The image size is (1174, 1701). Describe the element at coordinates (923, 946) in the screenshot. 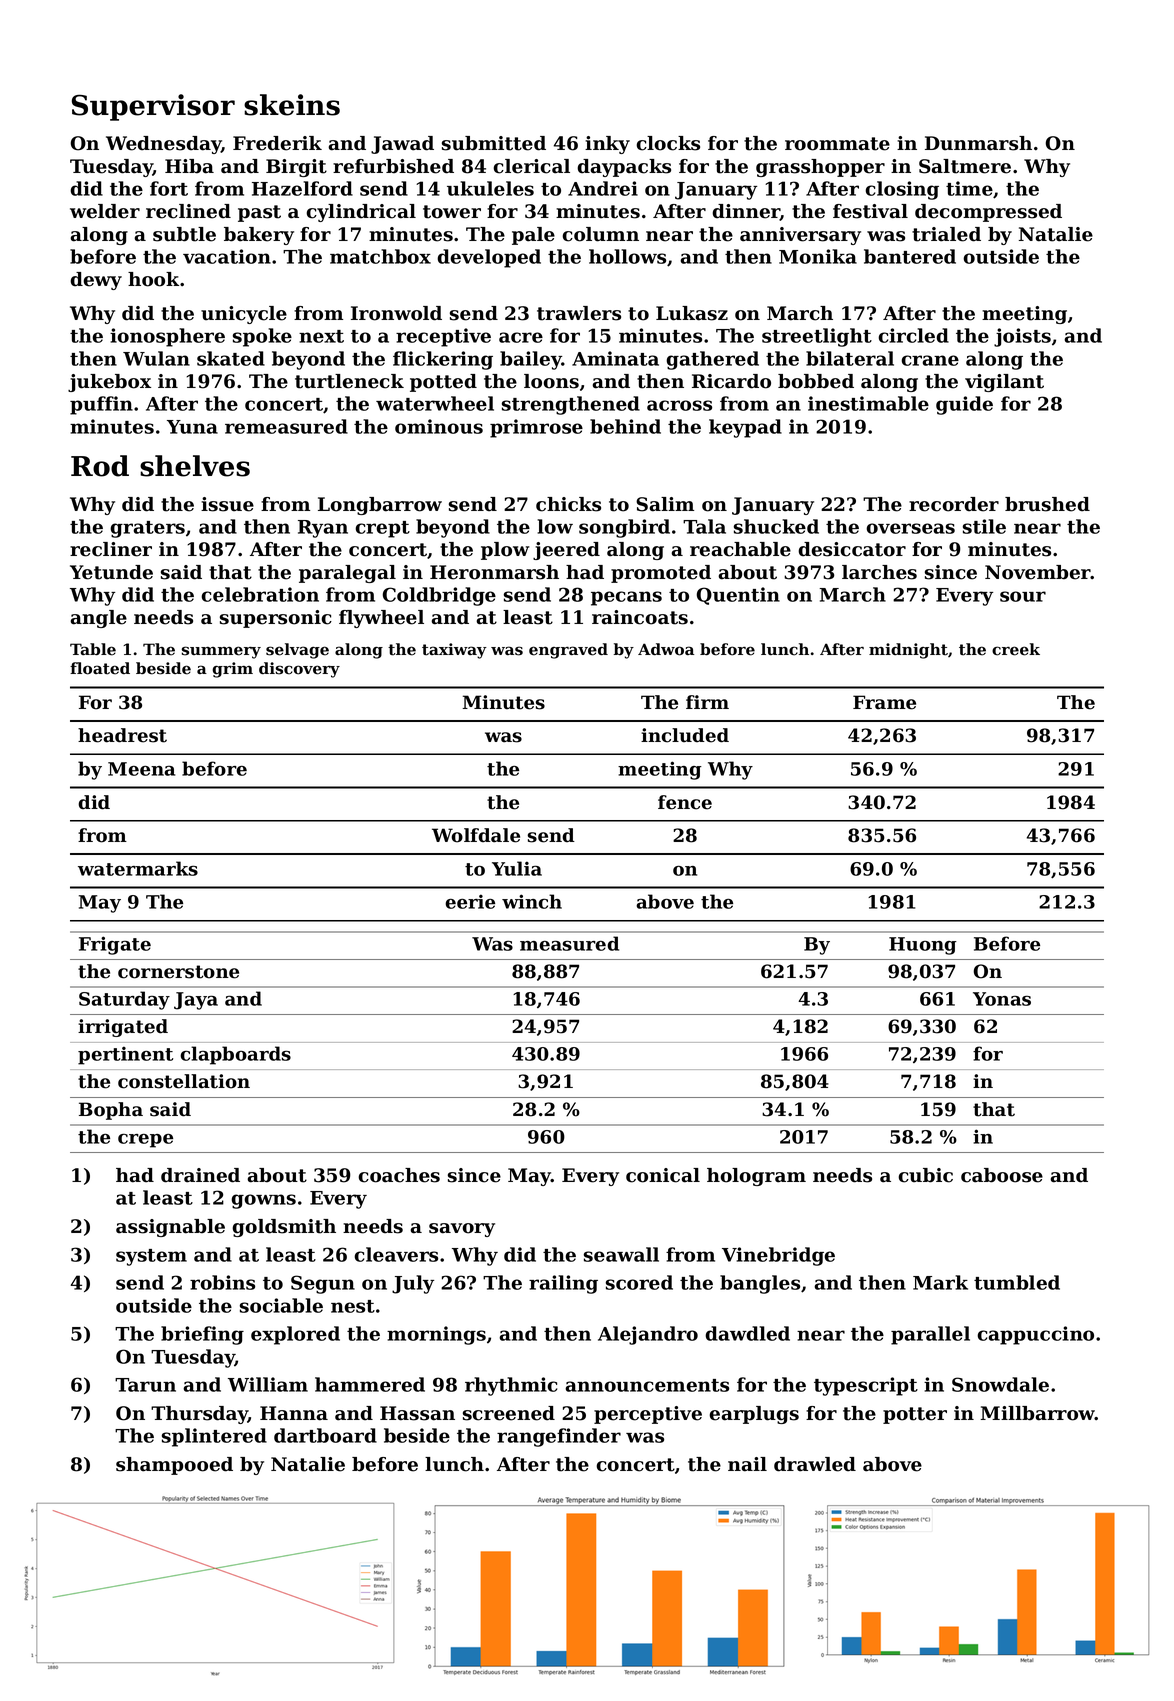

I see `Huong` at that location.
